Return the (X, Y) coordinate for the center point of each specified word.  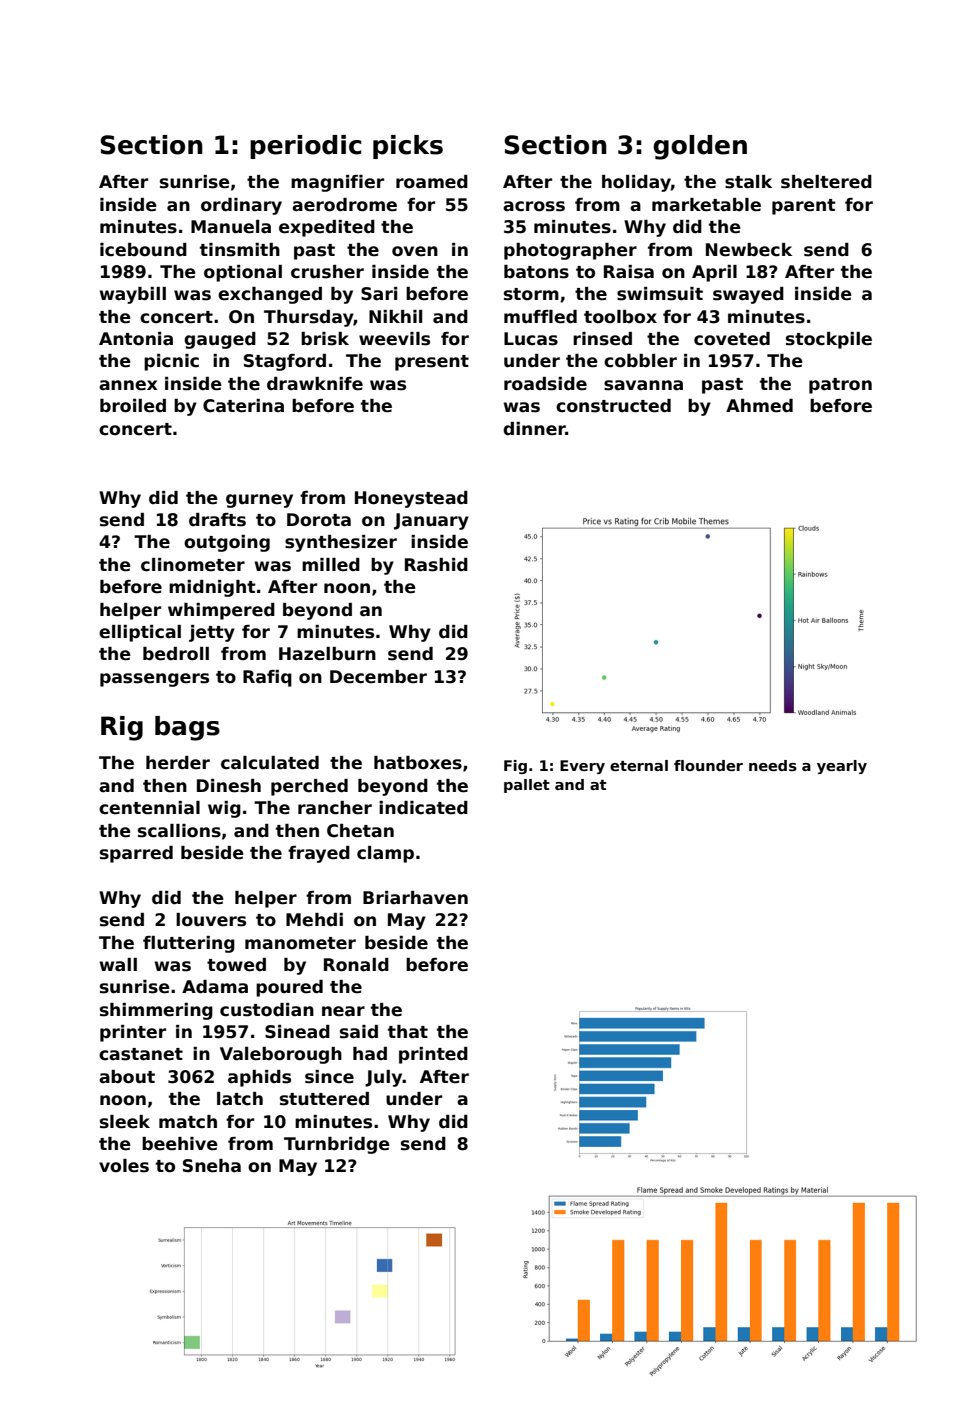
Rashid (436, 565)
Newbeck (749, 250)
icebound (143, 250)
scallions (179, 831)
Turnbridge (337, 1145)
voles (124, 1166)
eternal (639, 765)
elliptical (140, 633)
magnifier (337, 183)
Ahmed (759, 406)
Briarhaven (415, 898)
